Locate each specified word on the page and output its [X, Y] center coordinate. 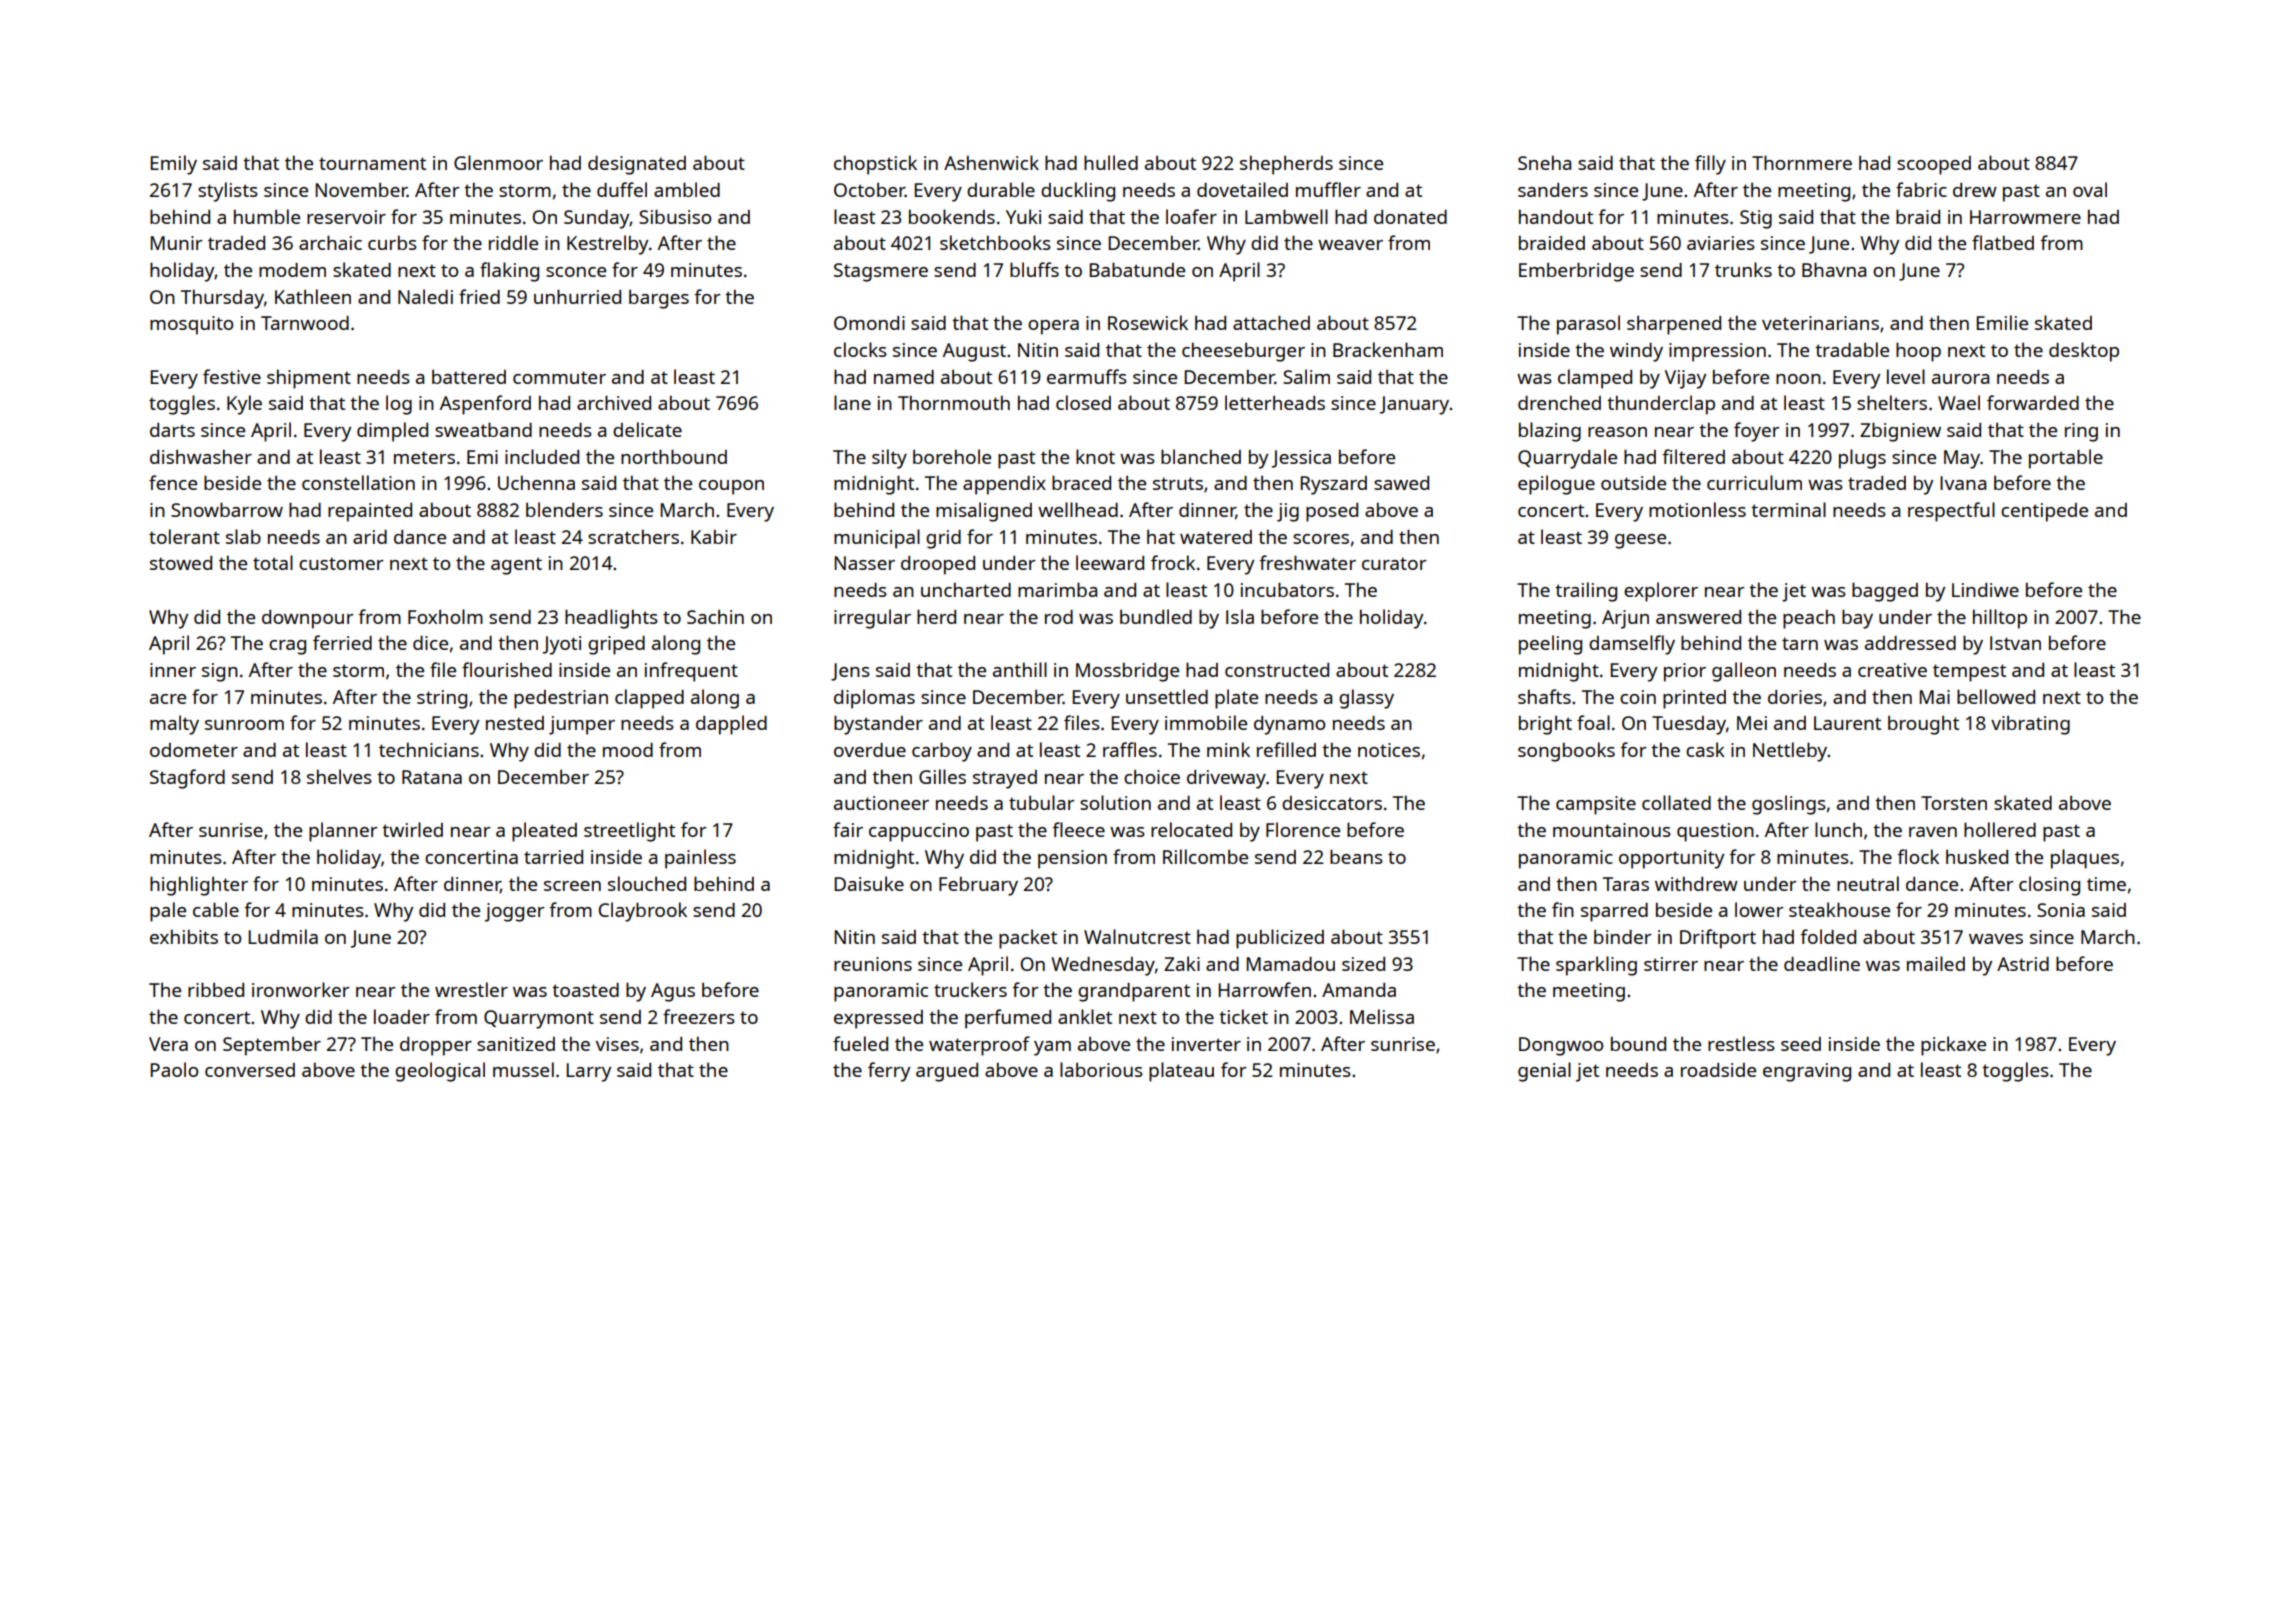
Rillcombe [1205, 856]
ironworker [301, 989]
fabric [1921, 189]
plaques [2085, 859]
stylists [228, 192]
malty [174, 725]
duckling [1078, 192]
